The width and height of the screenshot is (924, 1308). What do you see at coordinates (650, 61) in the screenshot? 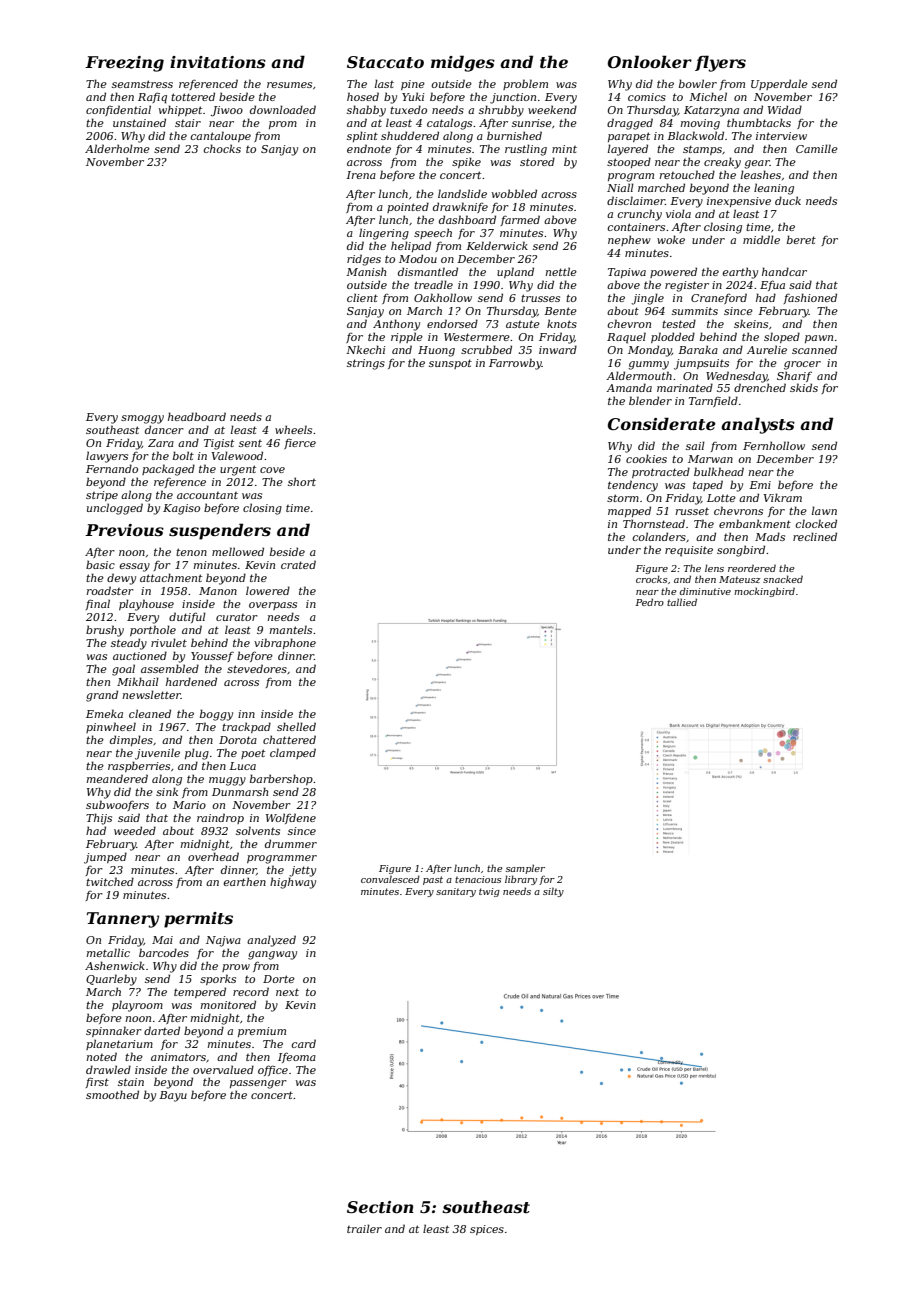
I see `Onlooker` at bounding box center [650, 61].
